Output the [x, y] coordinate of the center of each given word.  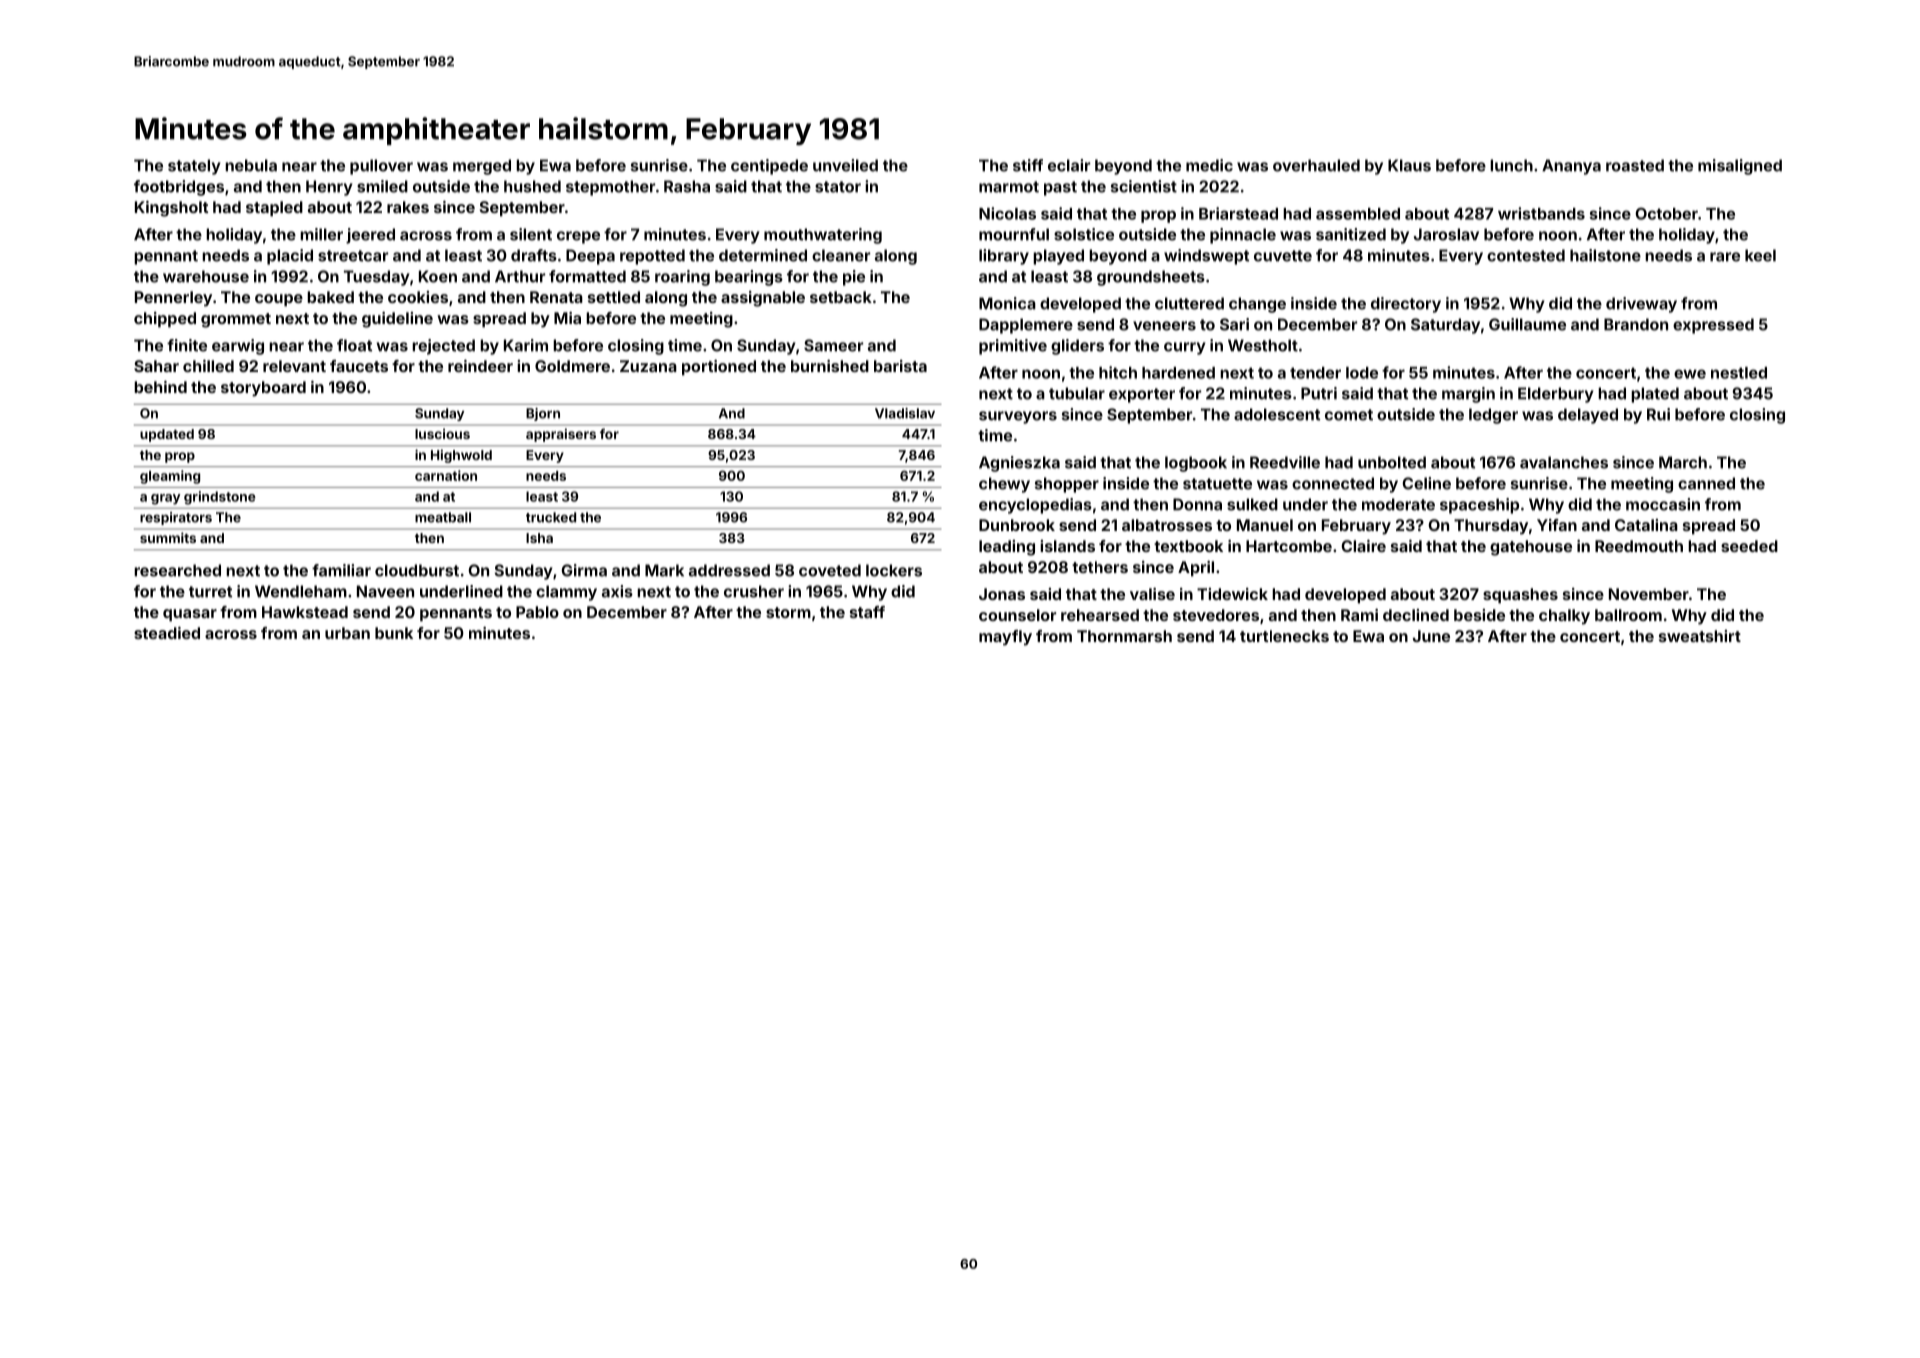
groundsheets [1151, 278]
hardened [1178, 373]
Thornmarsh [1124, 636]
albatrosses [1167, 525]
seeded [1749, 546]
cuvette [1283, 256]
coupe [279, 300]
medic [1209, 165]
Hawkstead [305, 612]
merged [482, 167]
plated [1655, 395]
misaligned [1740, 167]
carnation [446, 475]
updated [167, 435]
